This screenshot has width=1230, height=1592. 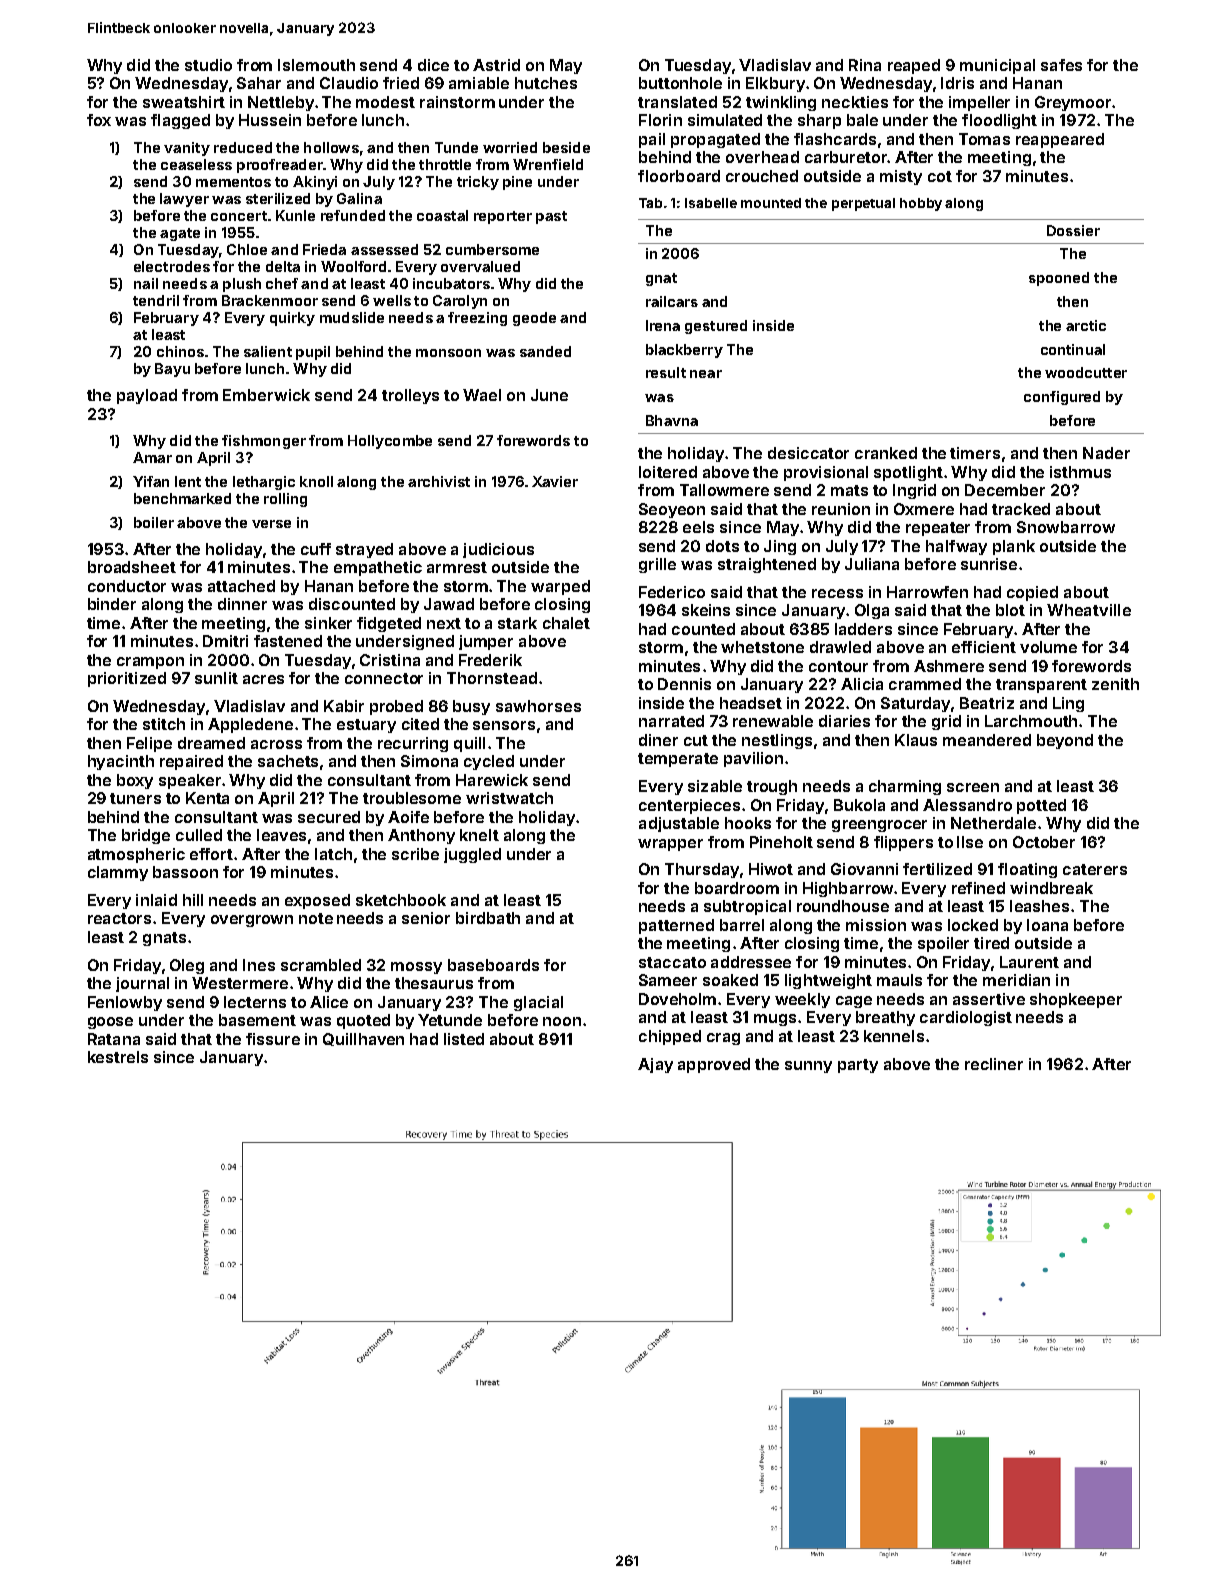 What do you see at coordinates (464, 1039) in the screenshot?
I see `listed` at bounding box center [464, 1039].
